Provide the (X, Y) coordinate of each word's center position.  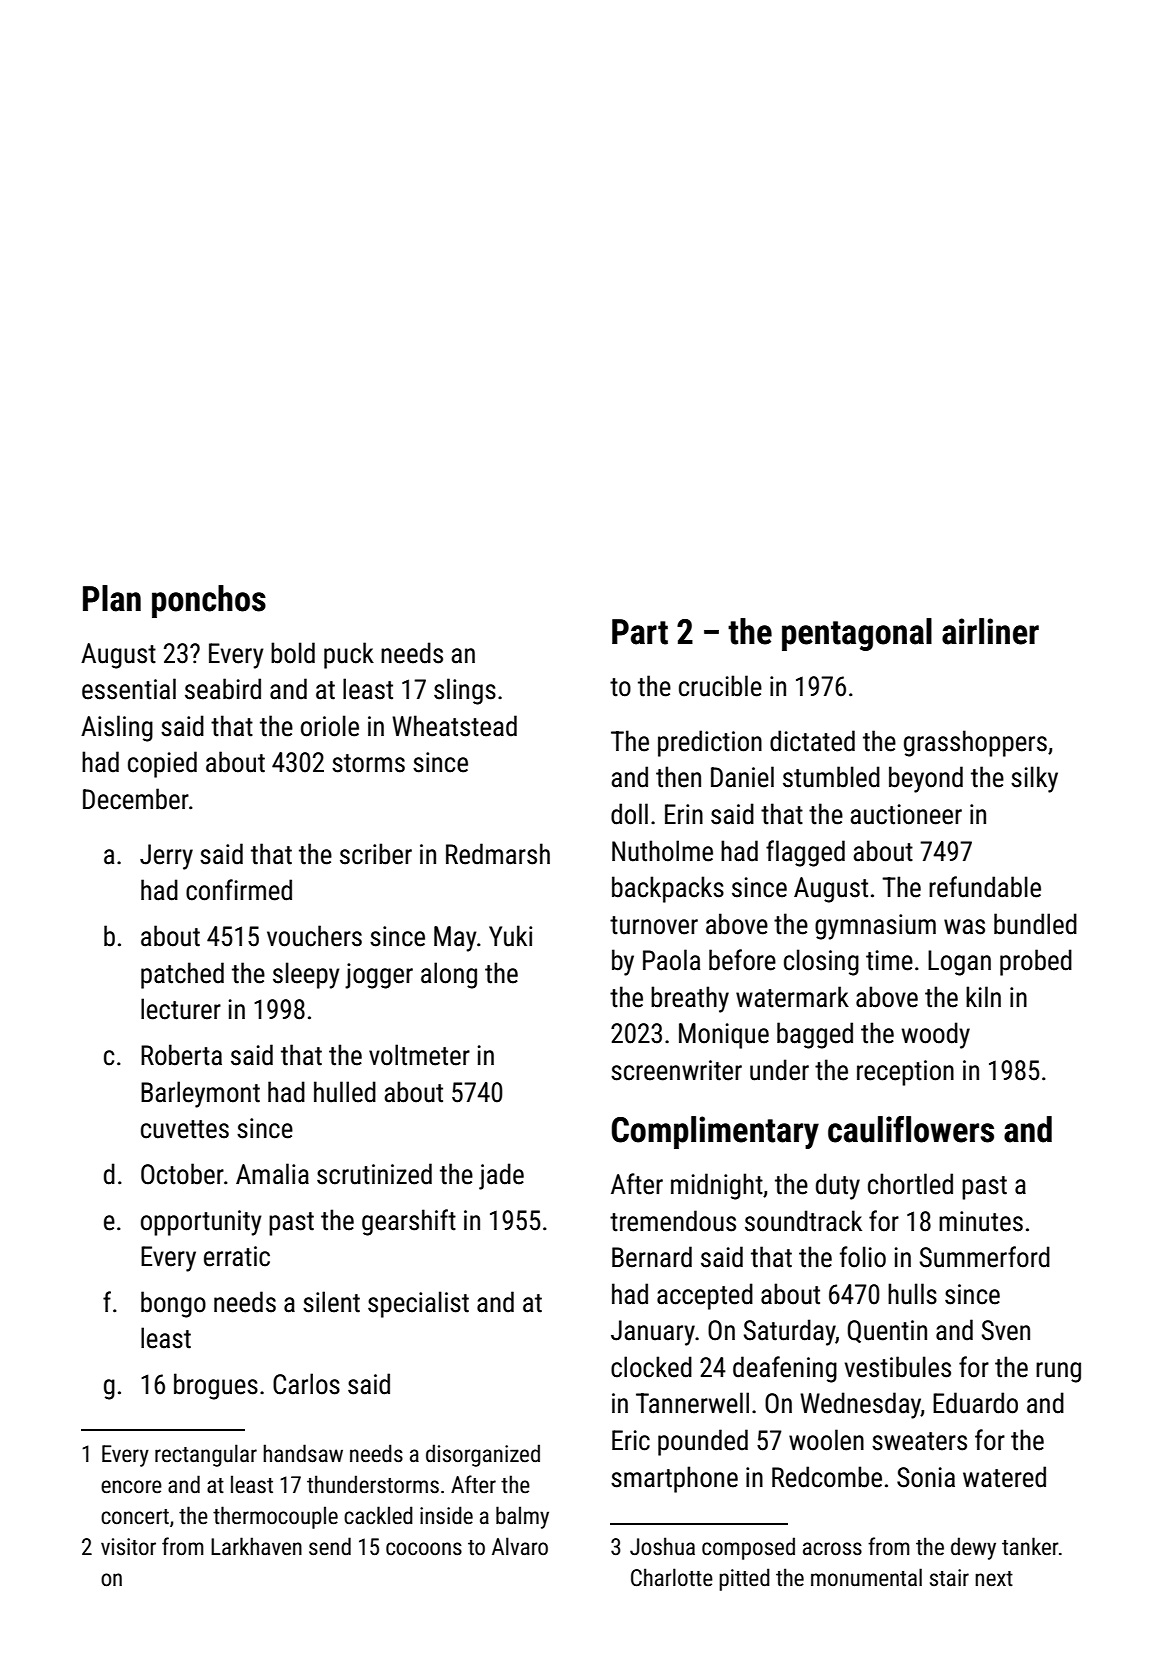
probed (1036, 962)
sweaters (919, 1441)
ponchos (209, 601)
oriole (330, 726)
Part (640, 632)
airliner (990, 631)
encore (131, 1487)
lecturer (181, 1009)
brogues (216, 1386)
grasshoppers (975, 743)
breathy (690, 999)
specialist (418, 1304)
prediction (710, 743)
